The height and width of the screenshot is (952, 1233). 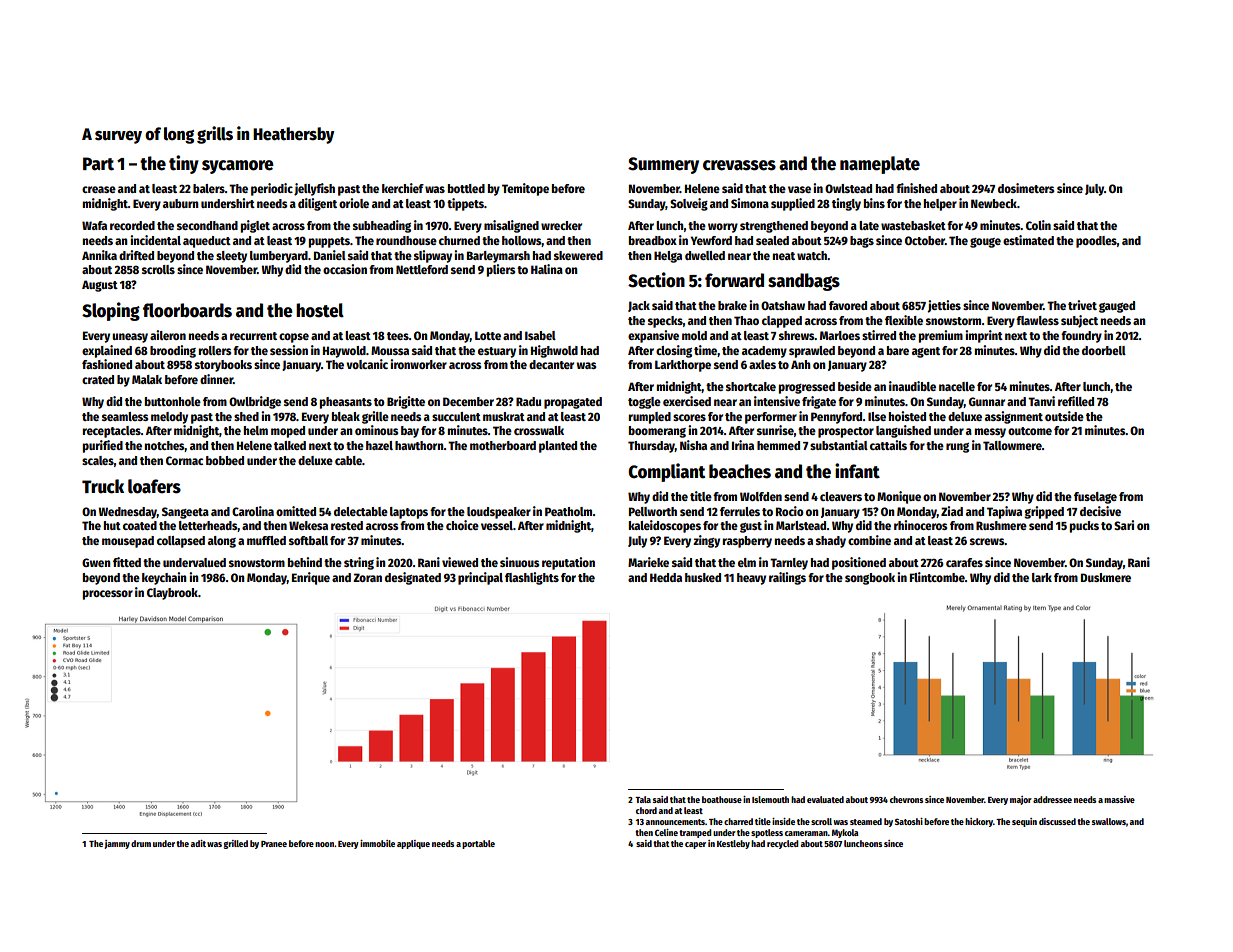 I want to click on Marloes, so click(x=840, y=335).
